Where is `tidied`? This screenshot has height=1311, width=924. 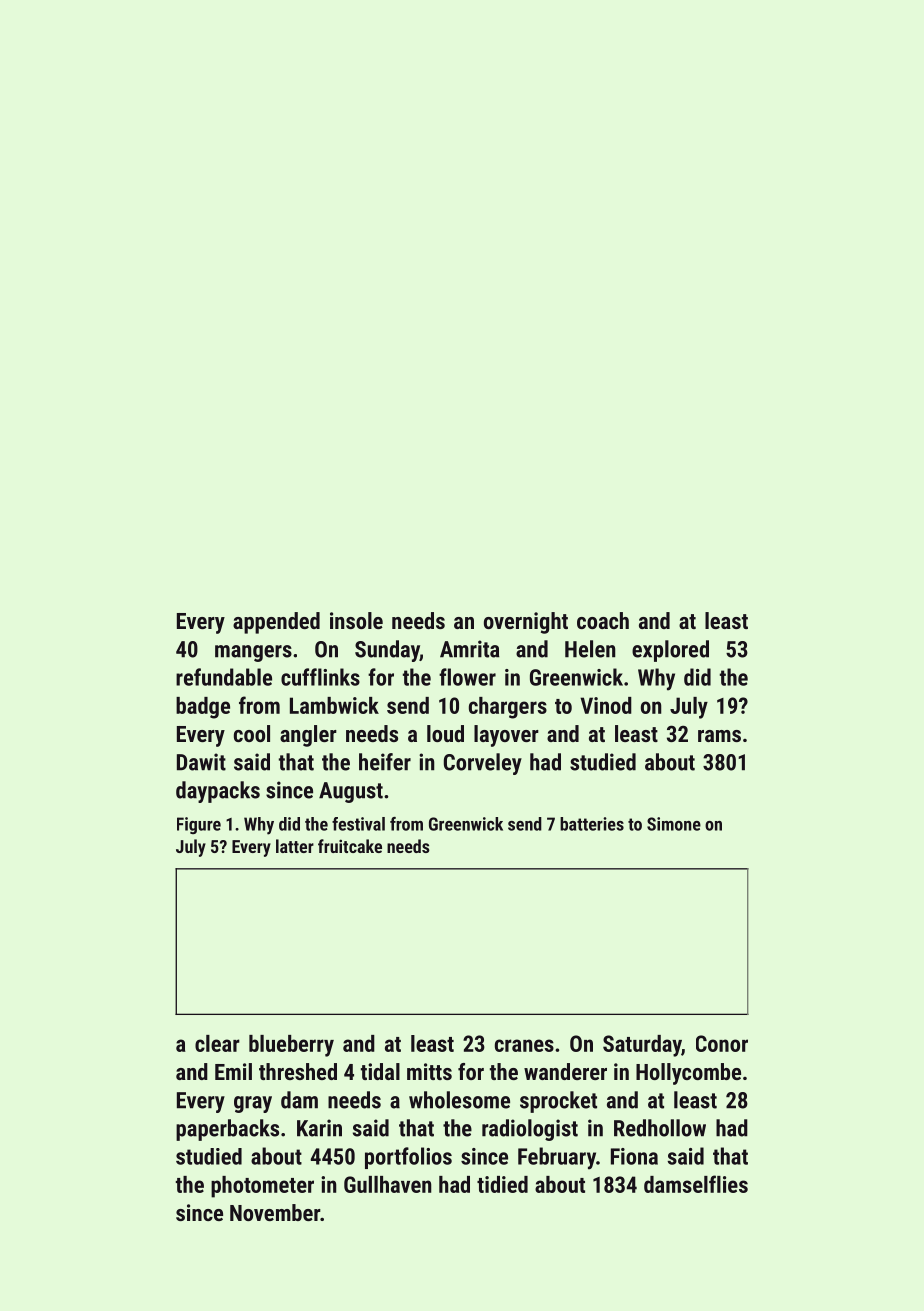
tidied is located at coordinates (502, 1184).
